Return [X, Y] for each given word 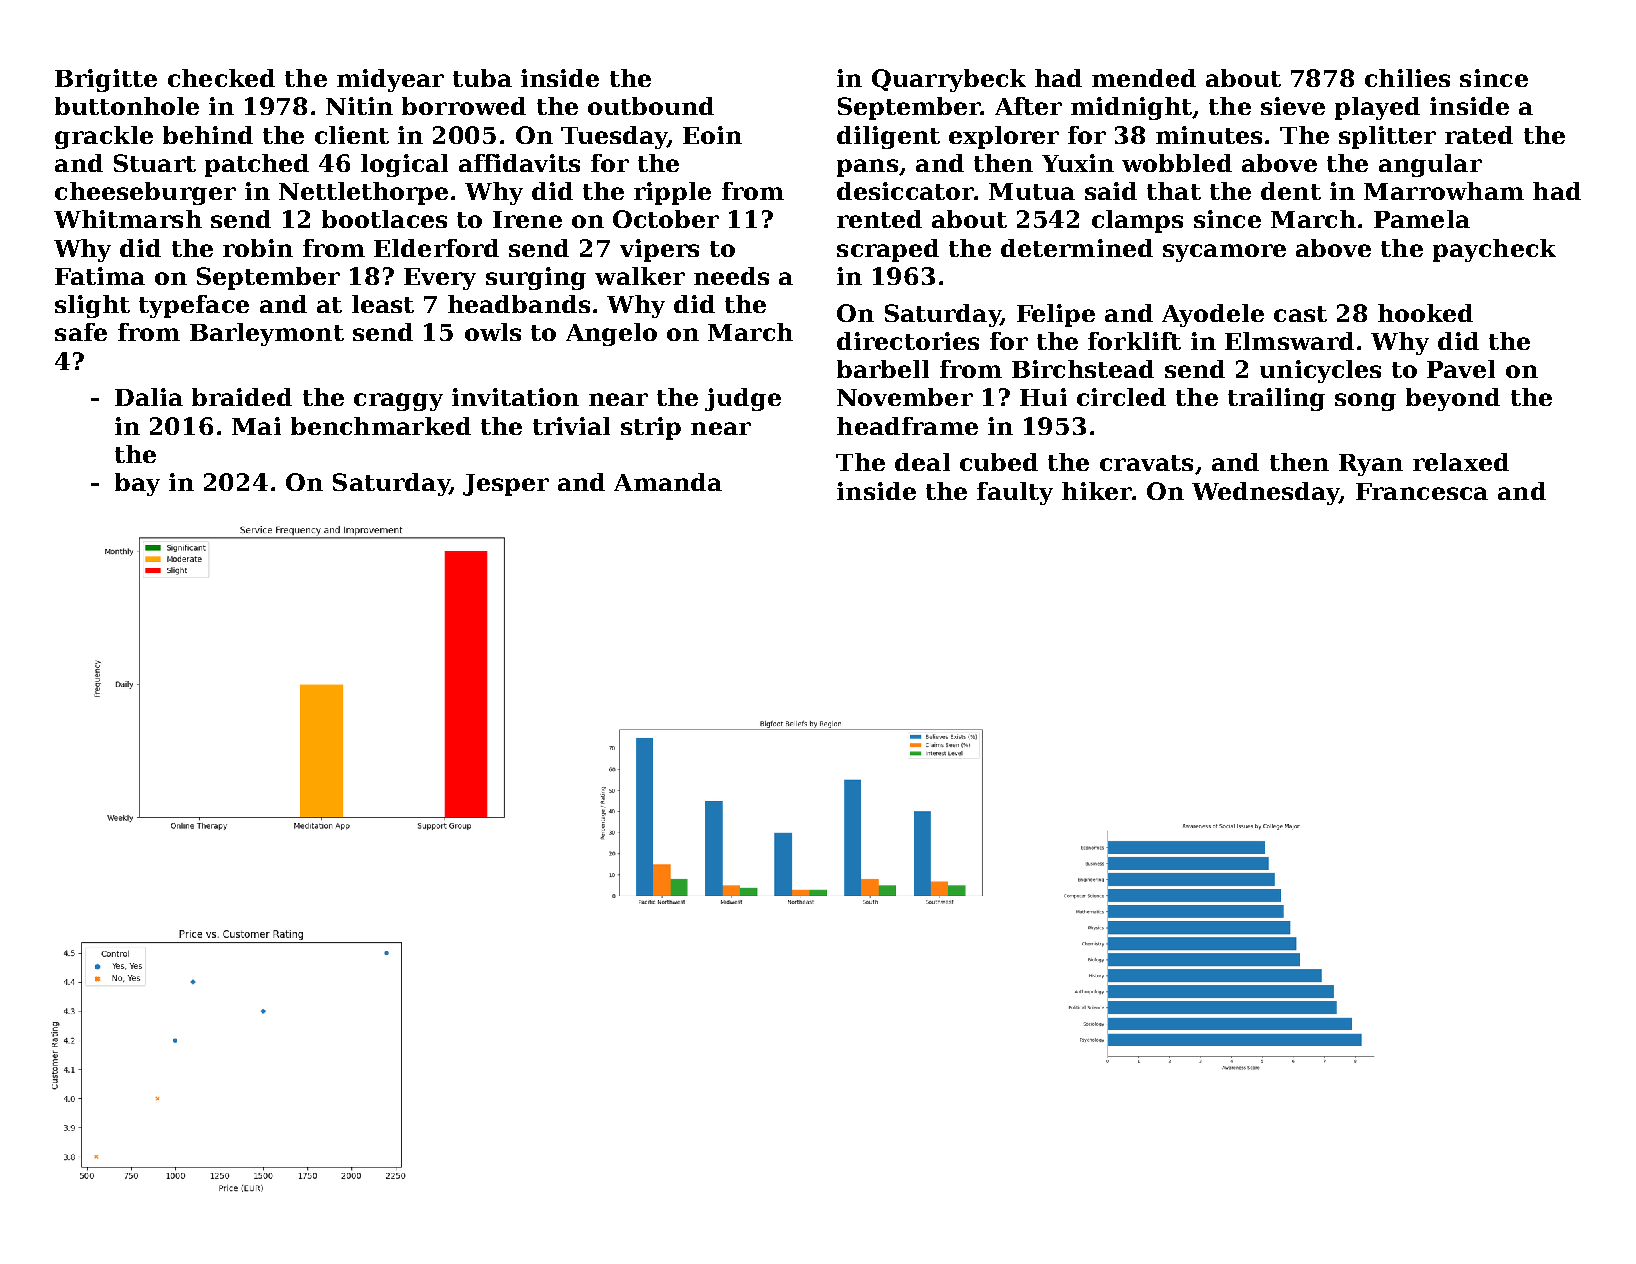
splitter [1387, 137]
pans [867, 168]
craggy [398, 402]
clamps [1137, 221]
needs [731, 276]
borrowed [464, 106]
